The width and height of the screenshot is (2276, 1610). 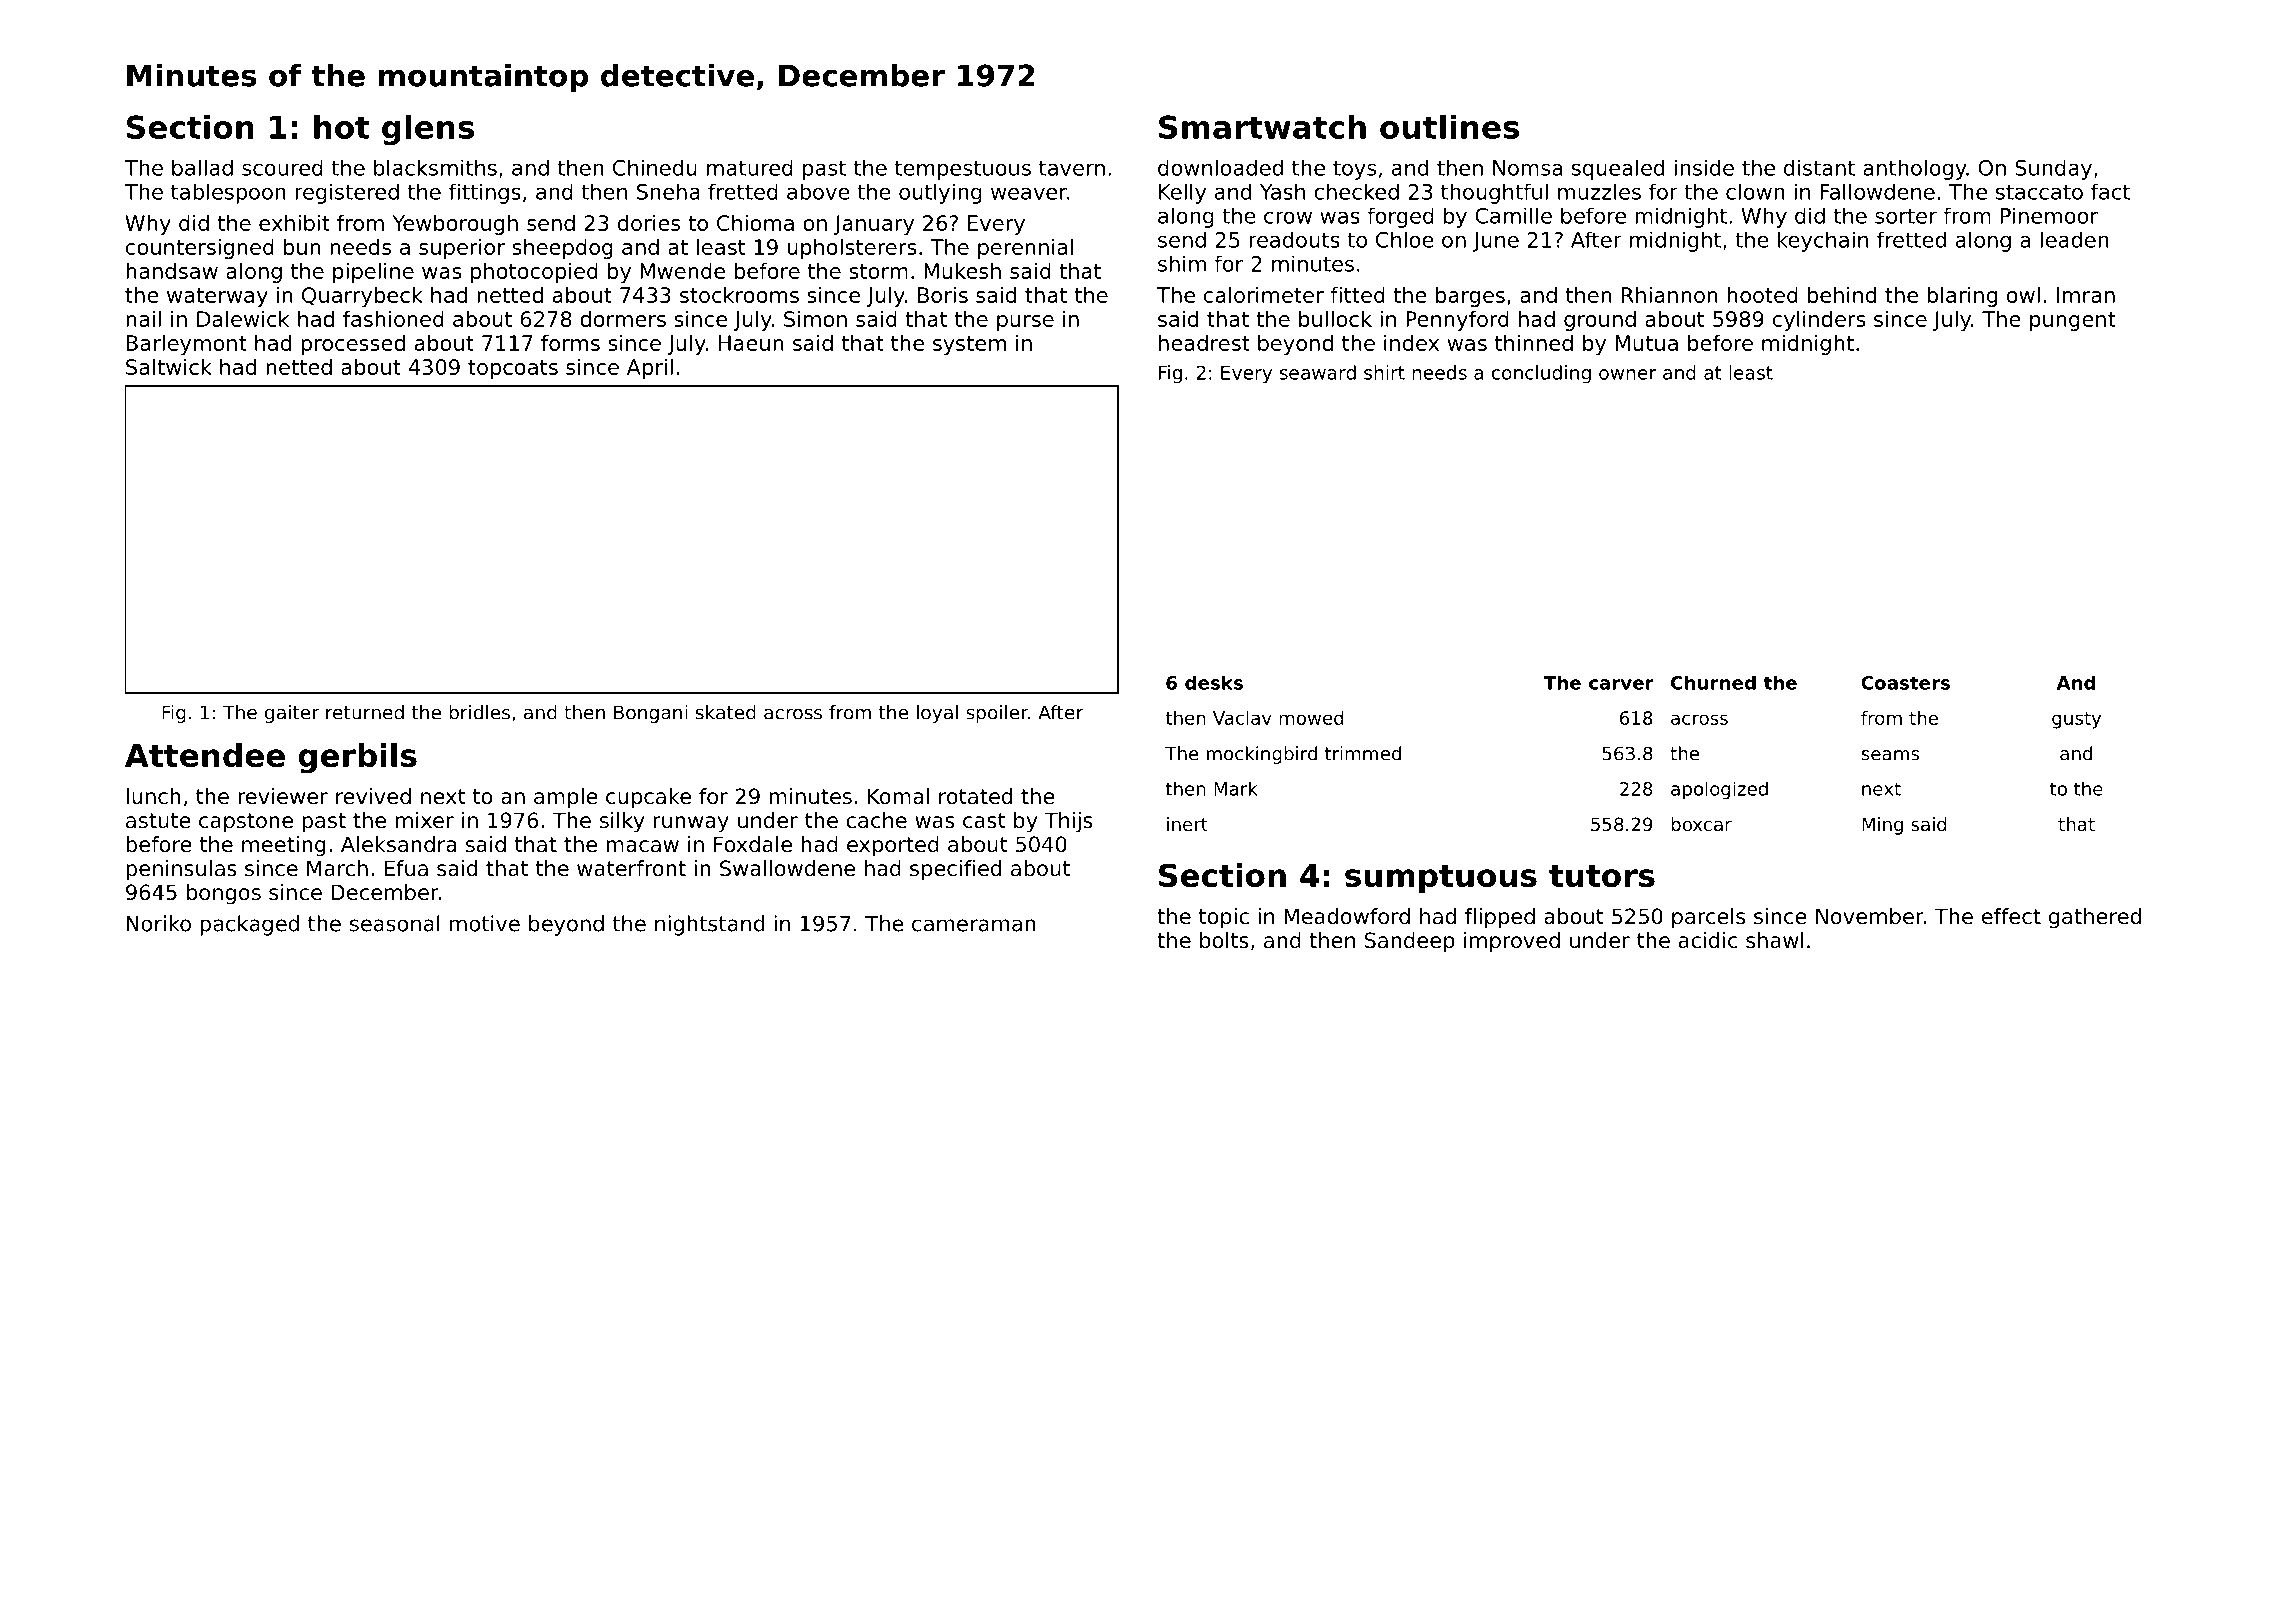 I want to click on Noriko, so click(x=159, y=923).
